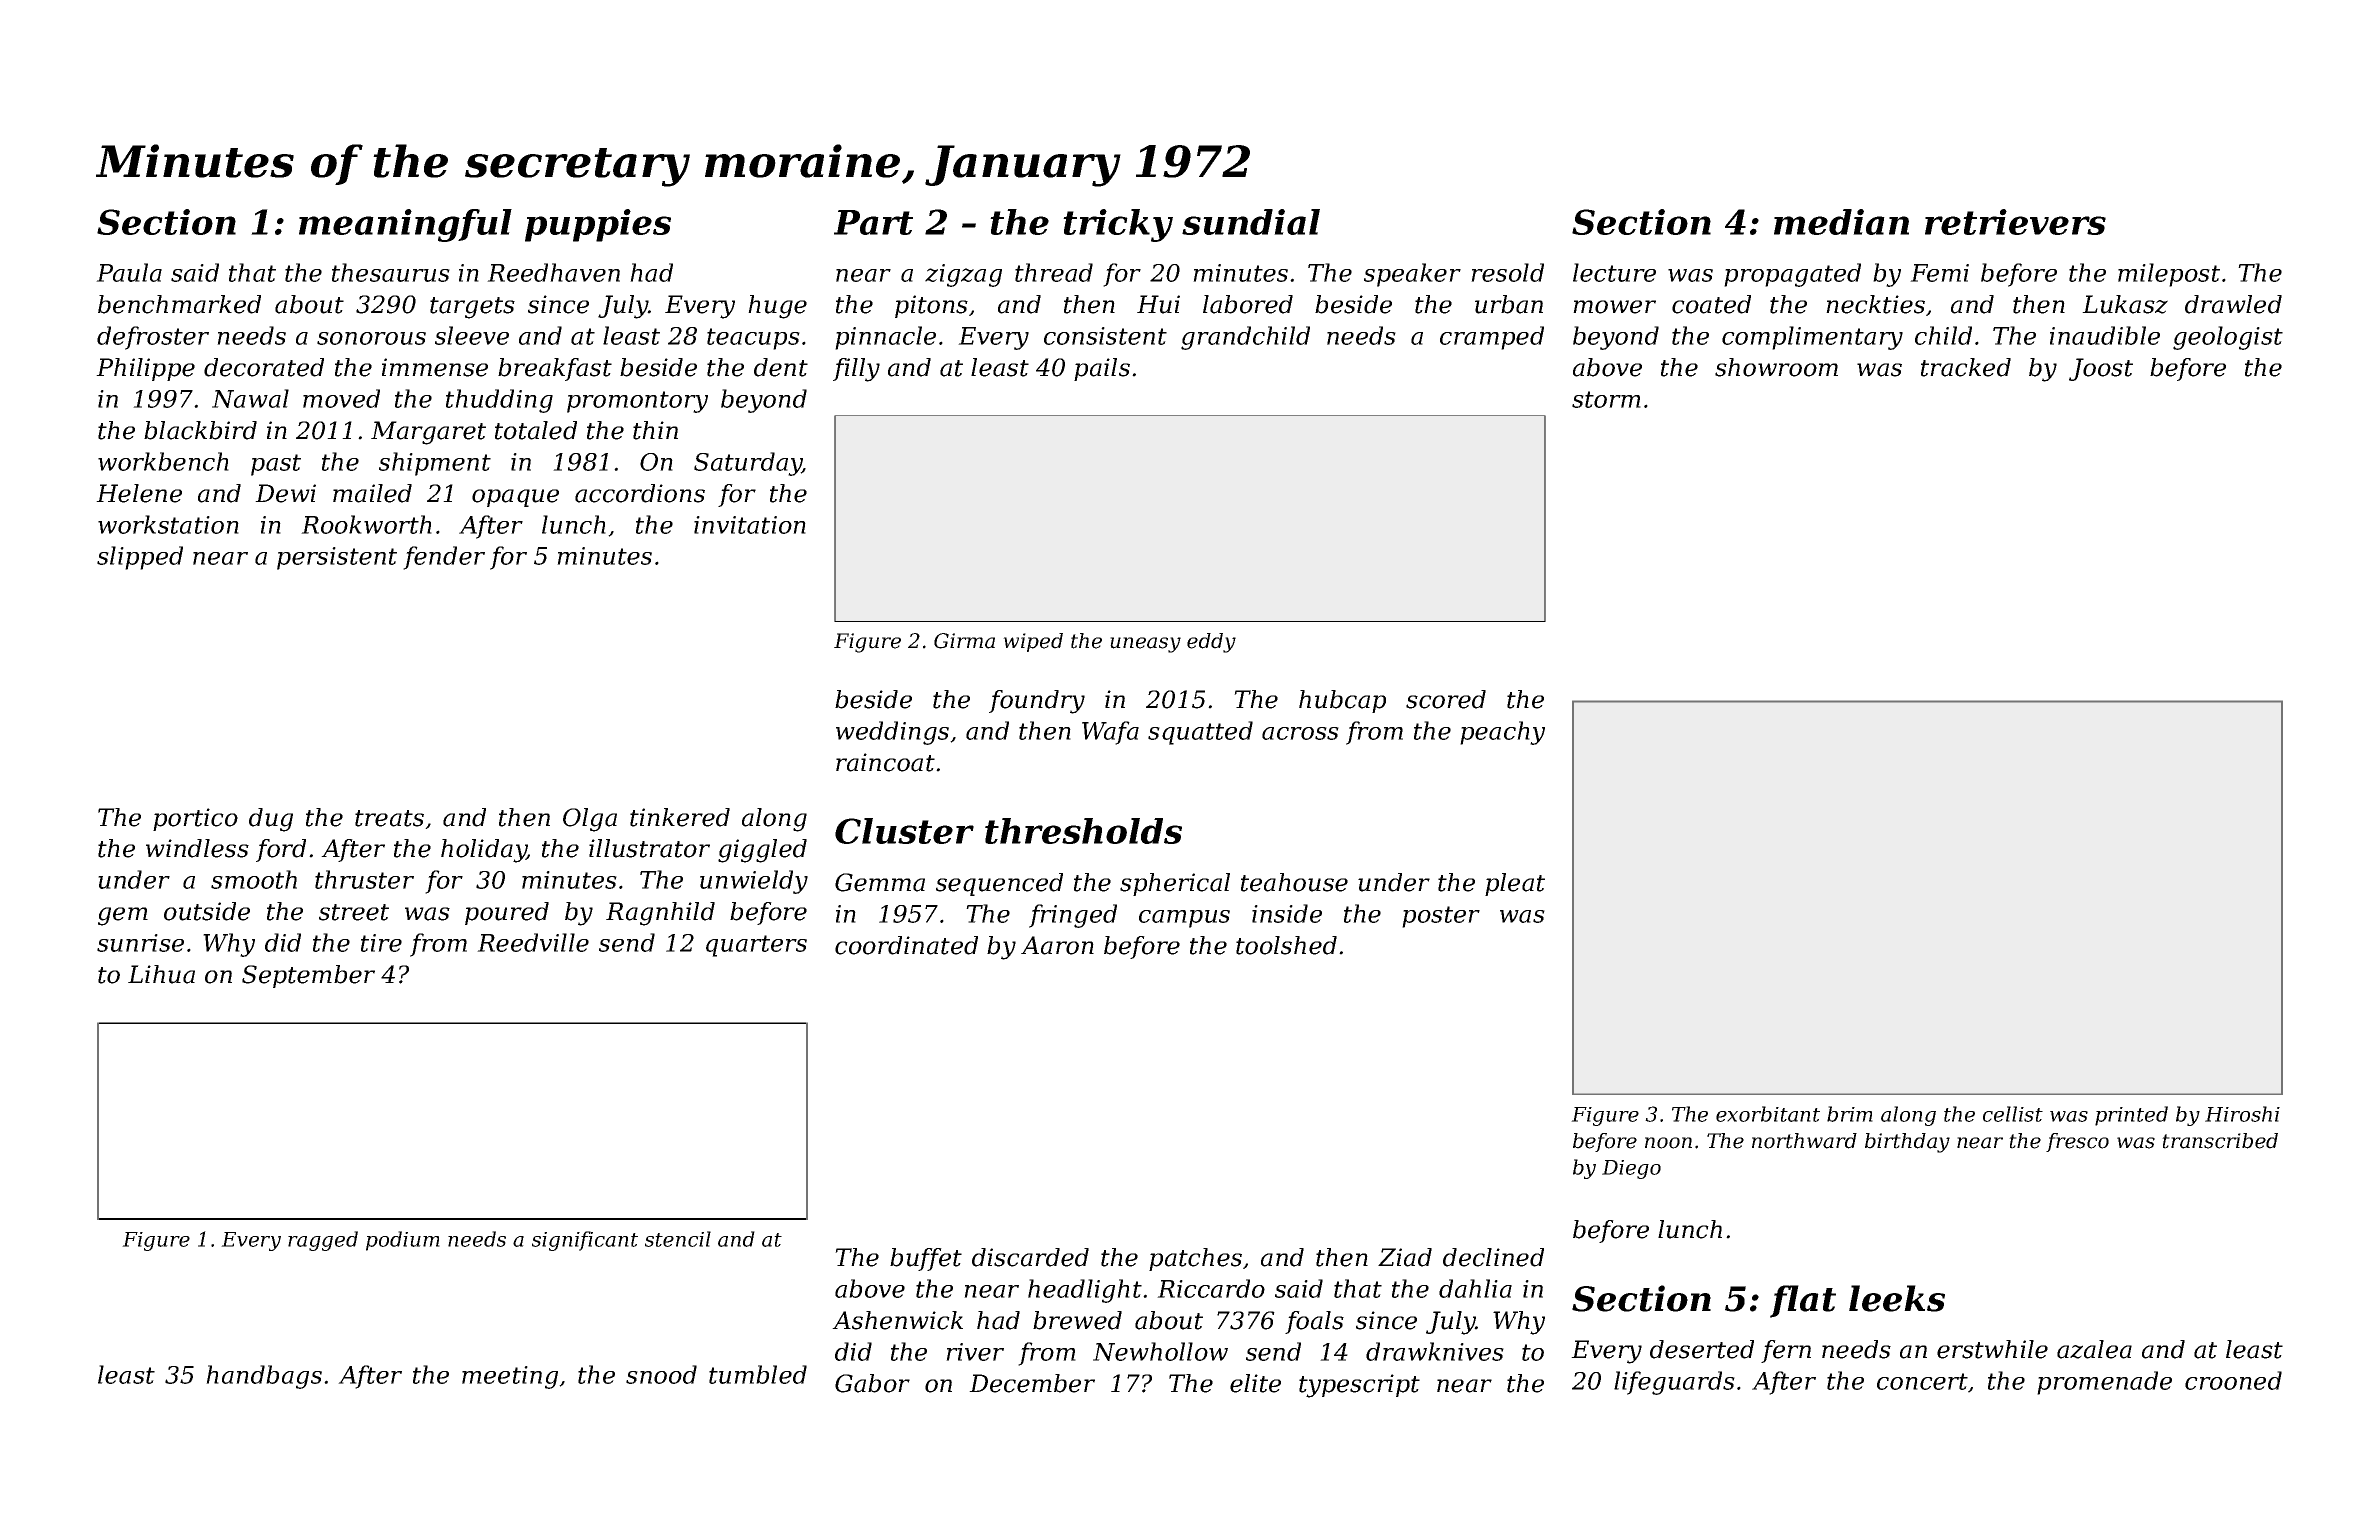 The height and width of the screenshot is (1540, 2380). What do you see at coordinates (1073, 916) in the screenshot?
I see `fringed` at bounding box center [1073, 916].
